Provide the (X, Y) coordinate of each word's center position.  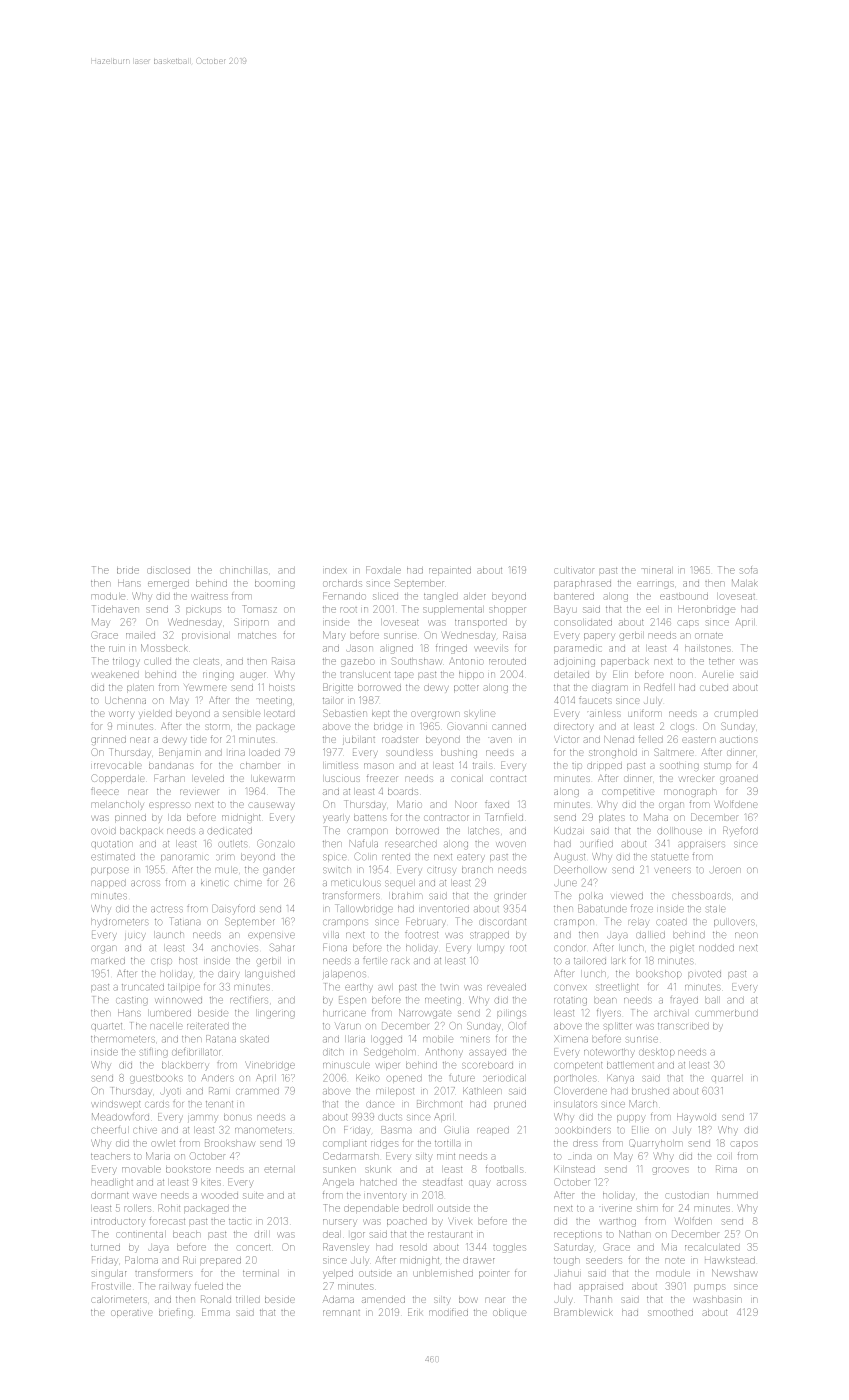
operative (132, 1313)
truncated (143, 987)
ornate (709, 636)
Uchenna (125, 701)
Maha (656, 817)
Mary (333, 636)
